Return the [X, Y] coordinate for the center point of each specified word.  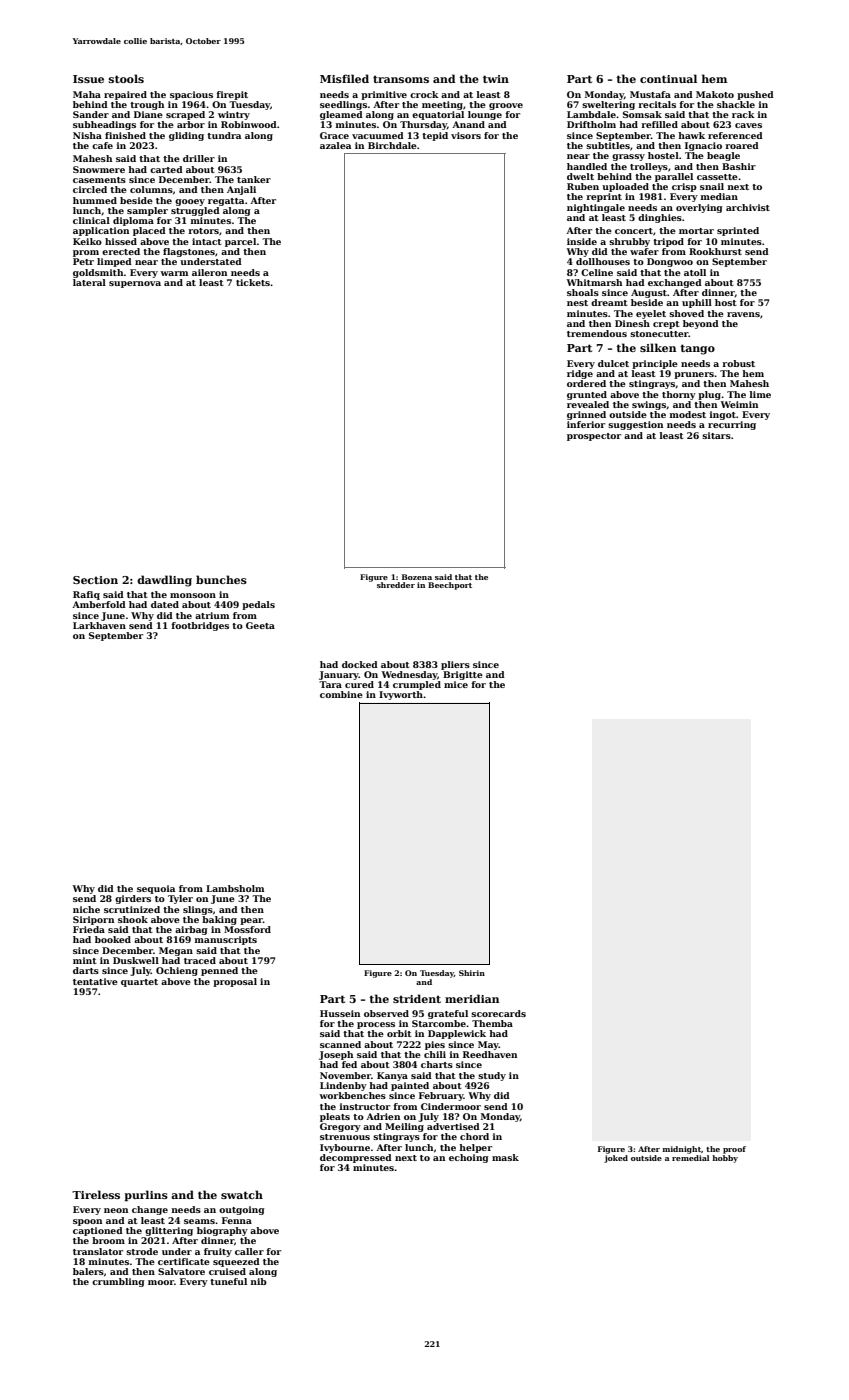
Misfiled [344, 78]
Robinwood [249, 124]
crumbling [118, 1282]
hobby [725, 1159]
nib [259, 1281]
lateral [89, 282]
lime [760, 394]
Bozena [417, 577]
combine [341, 694]
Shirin [472, 973]
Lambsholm [235, 888]
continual [668, 78]
